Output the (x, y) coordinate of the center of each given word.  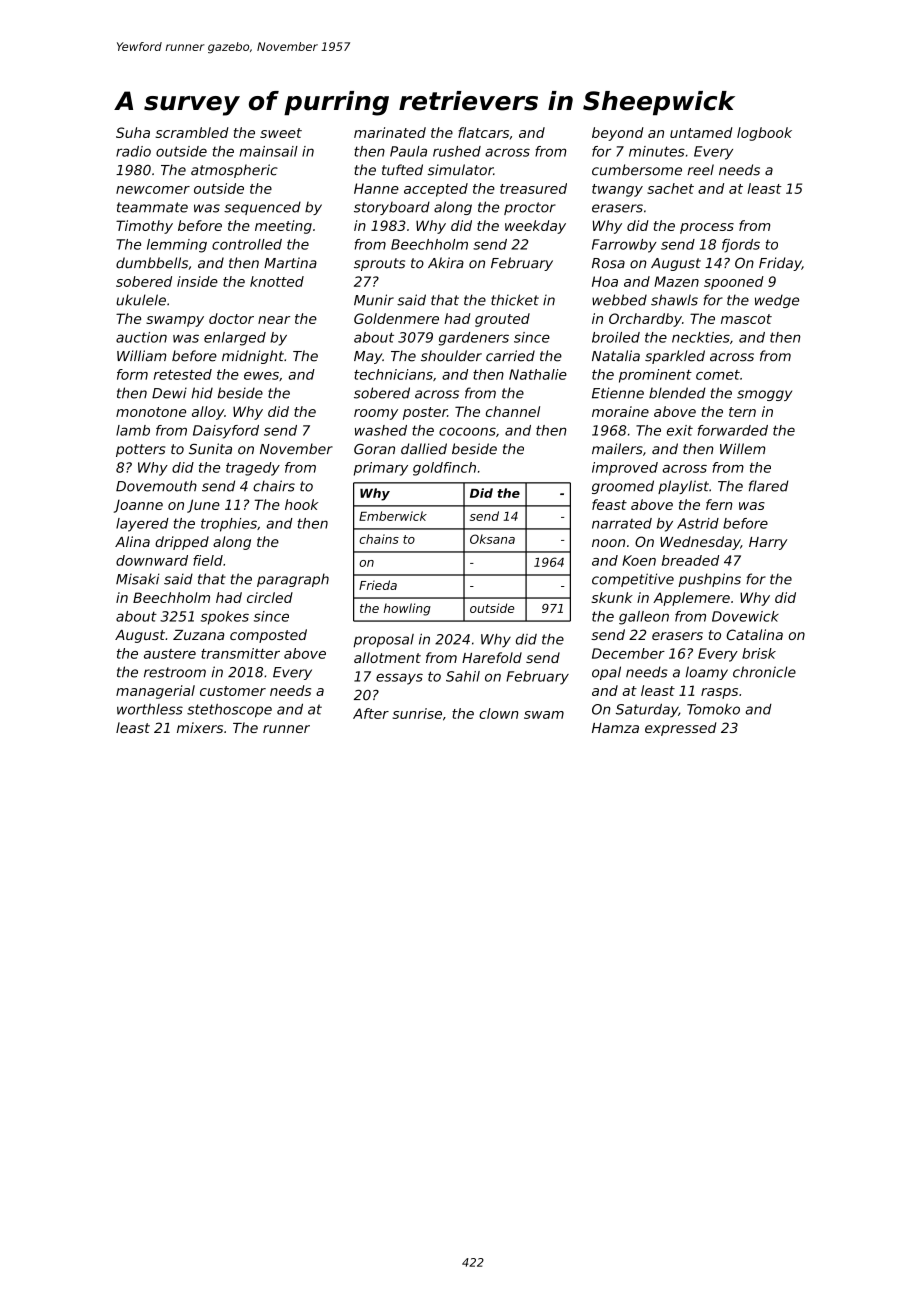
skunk (612, 597)
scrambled (192, 132)
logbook (764, 134)
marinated (390, 132)
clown (498, 713)
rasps (719, 693)
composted (268, 636)
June (203, 506)
